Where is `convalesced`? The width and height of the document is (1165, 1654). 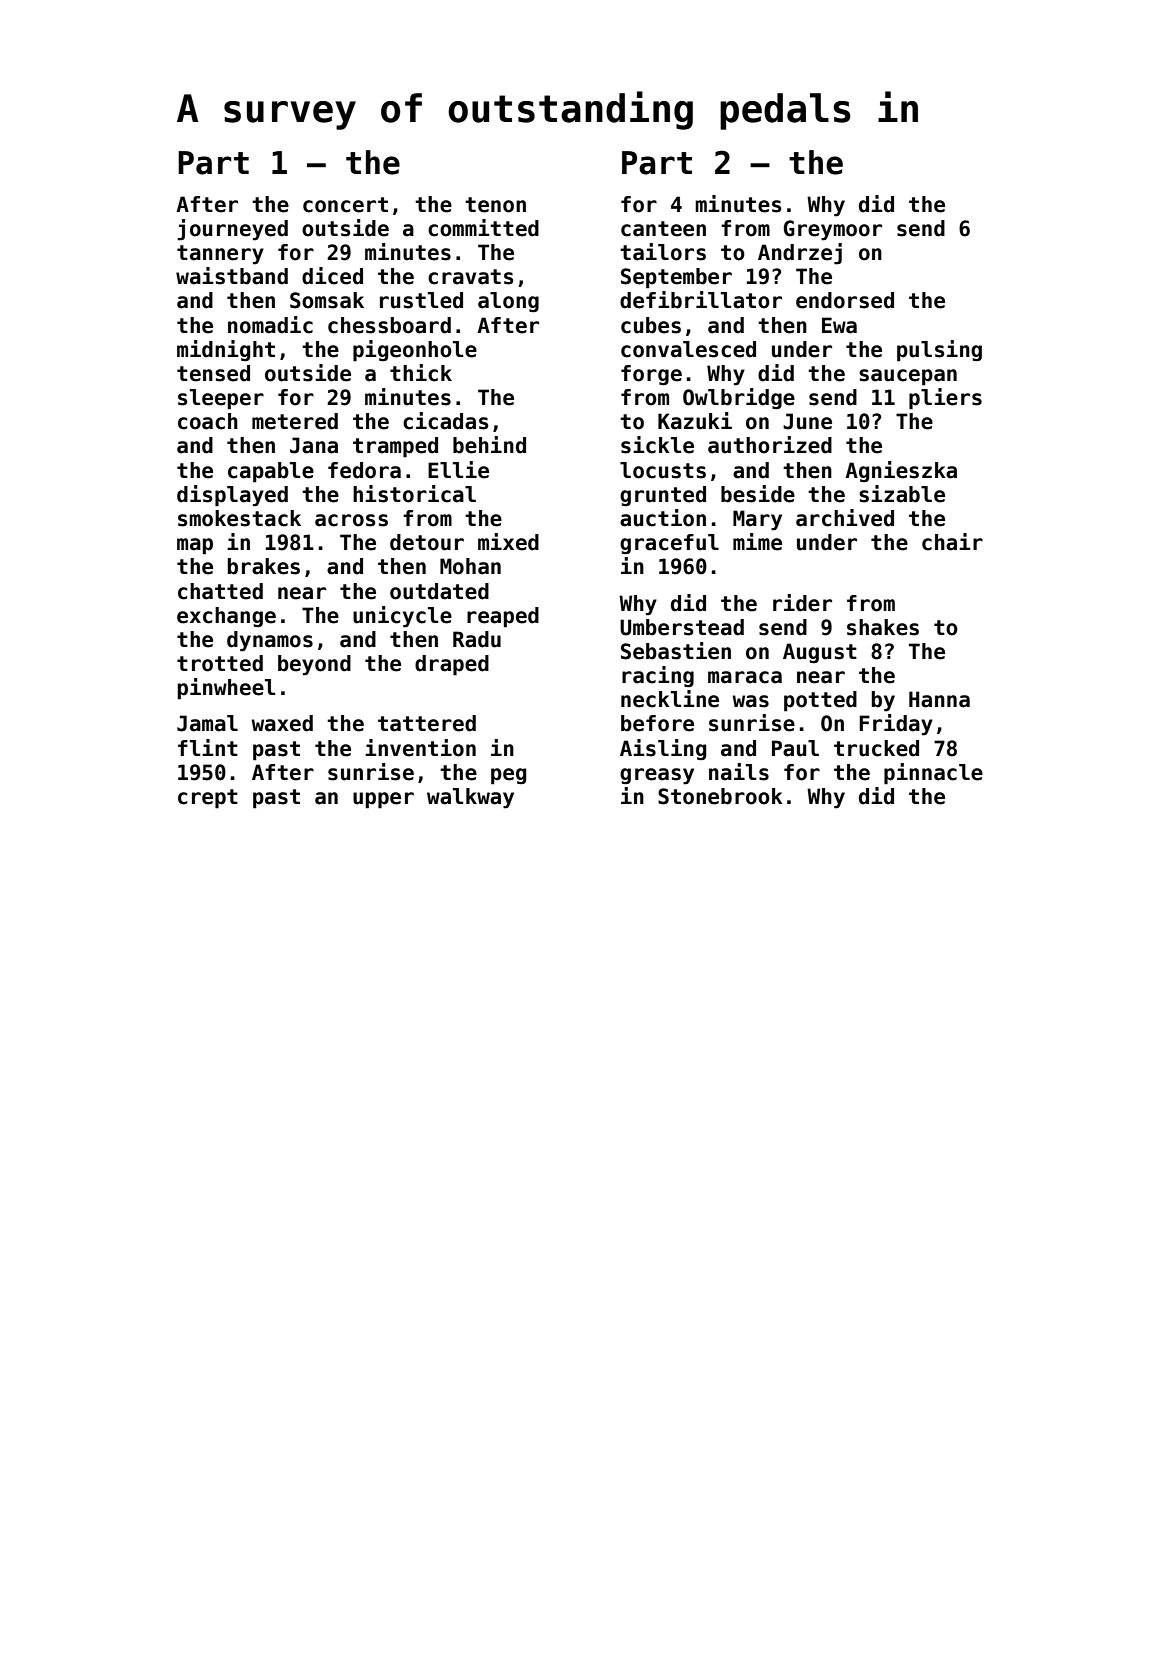
convalesced is located at coordinates (688, 349).
